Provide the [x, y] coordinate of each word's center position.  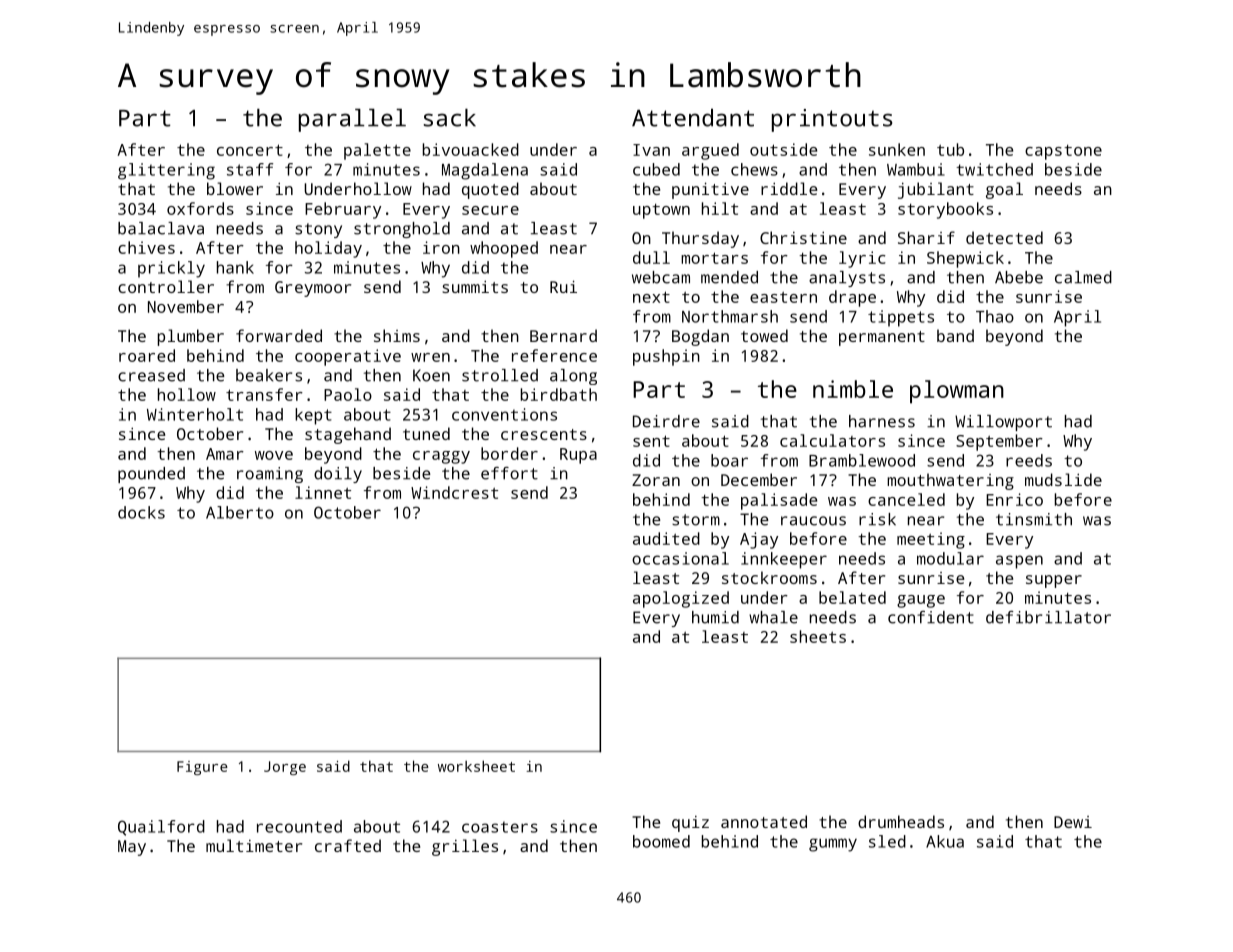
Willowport [1003, 423]
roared [147, 355]
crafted [348, 845]
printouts [832, 120]
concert [250, 150]
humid [715, 617]
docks [141, 512]
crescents [544, 434]
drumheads [901, 821]
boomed [661, 841]
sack [450, 118]
